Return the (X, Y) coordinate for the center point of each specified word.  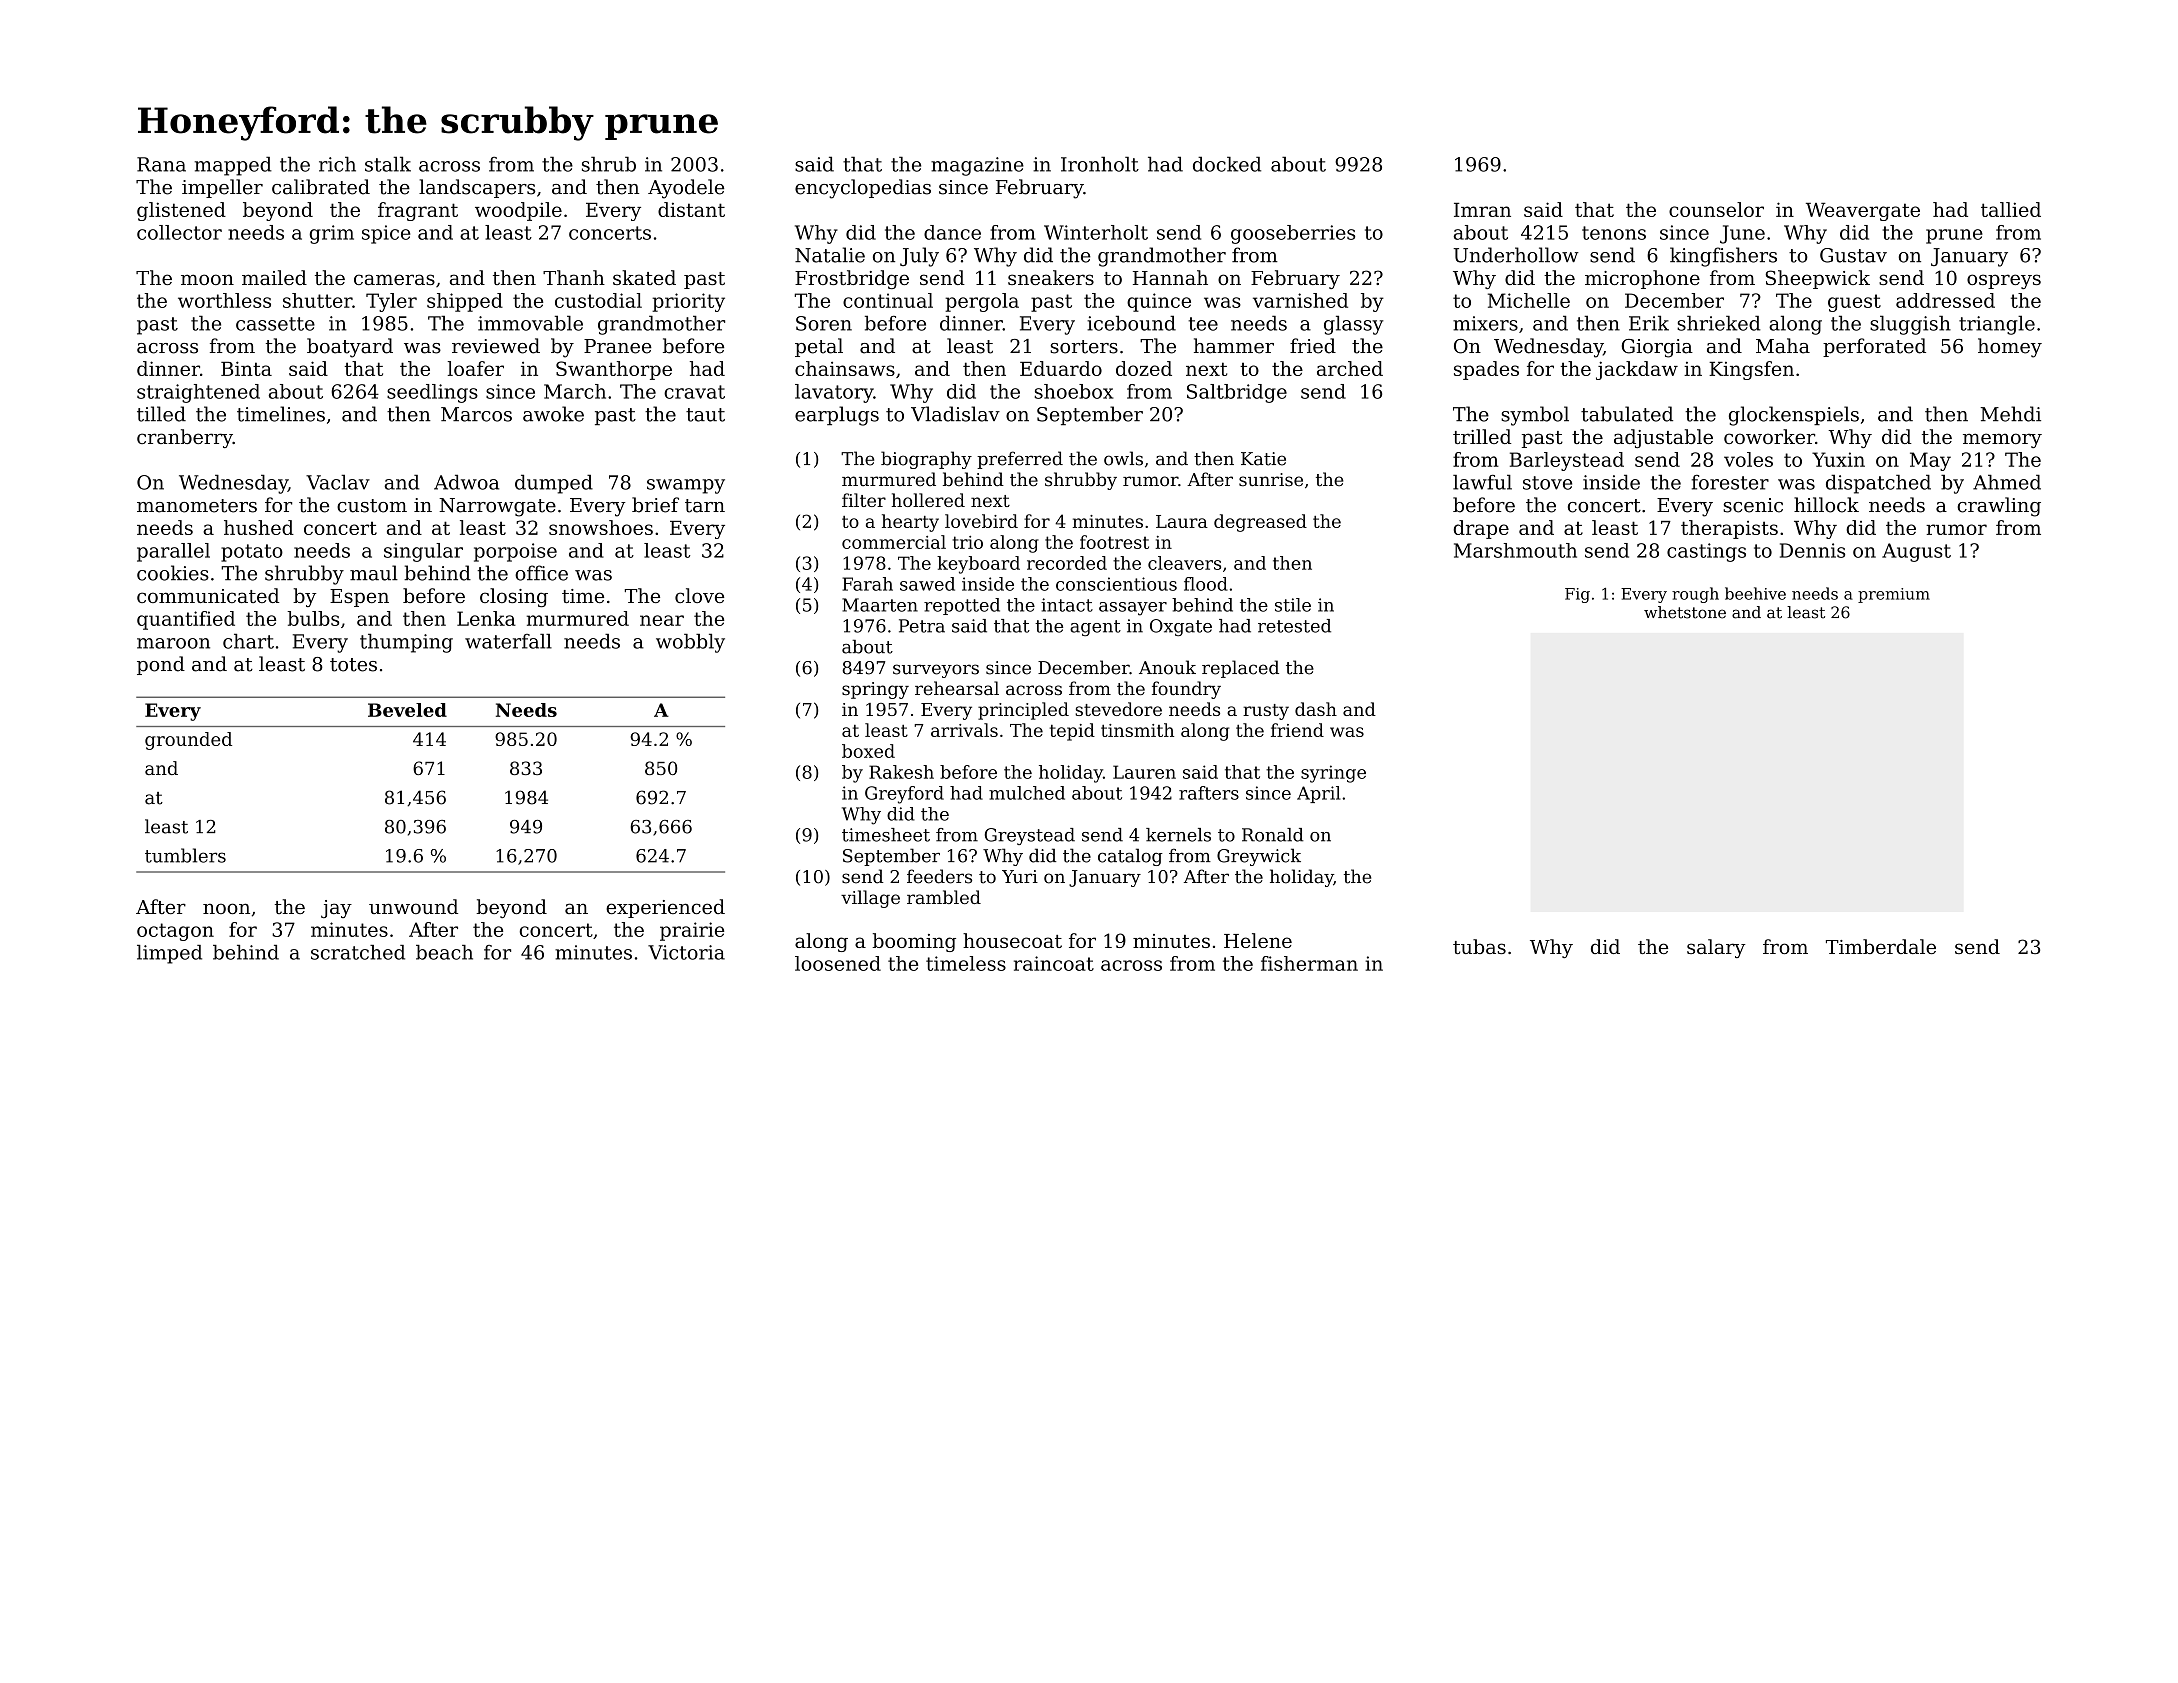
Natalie (830, 255)
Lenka (486, 618)
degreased (1260, 523)
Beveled (407, 710)
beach (444, 952)
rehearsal (957, 688)
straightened (198, 393)
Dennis (1812, 550)
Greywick (1259, 857)
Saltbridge (1237, 393)
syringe (1333, 774)
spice (386, 234)
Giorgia (1657, 348)
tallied (2011, 209)
